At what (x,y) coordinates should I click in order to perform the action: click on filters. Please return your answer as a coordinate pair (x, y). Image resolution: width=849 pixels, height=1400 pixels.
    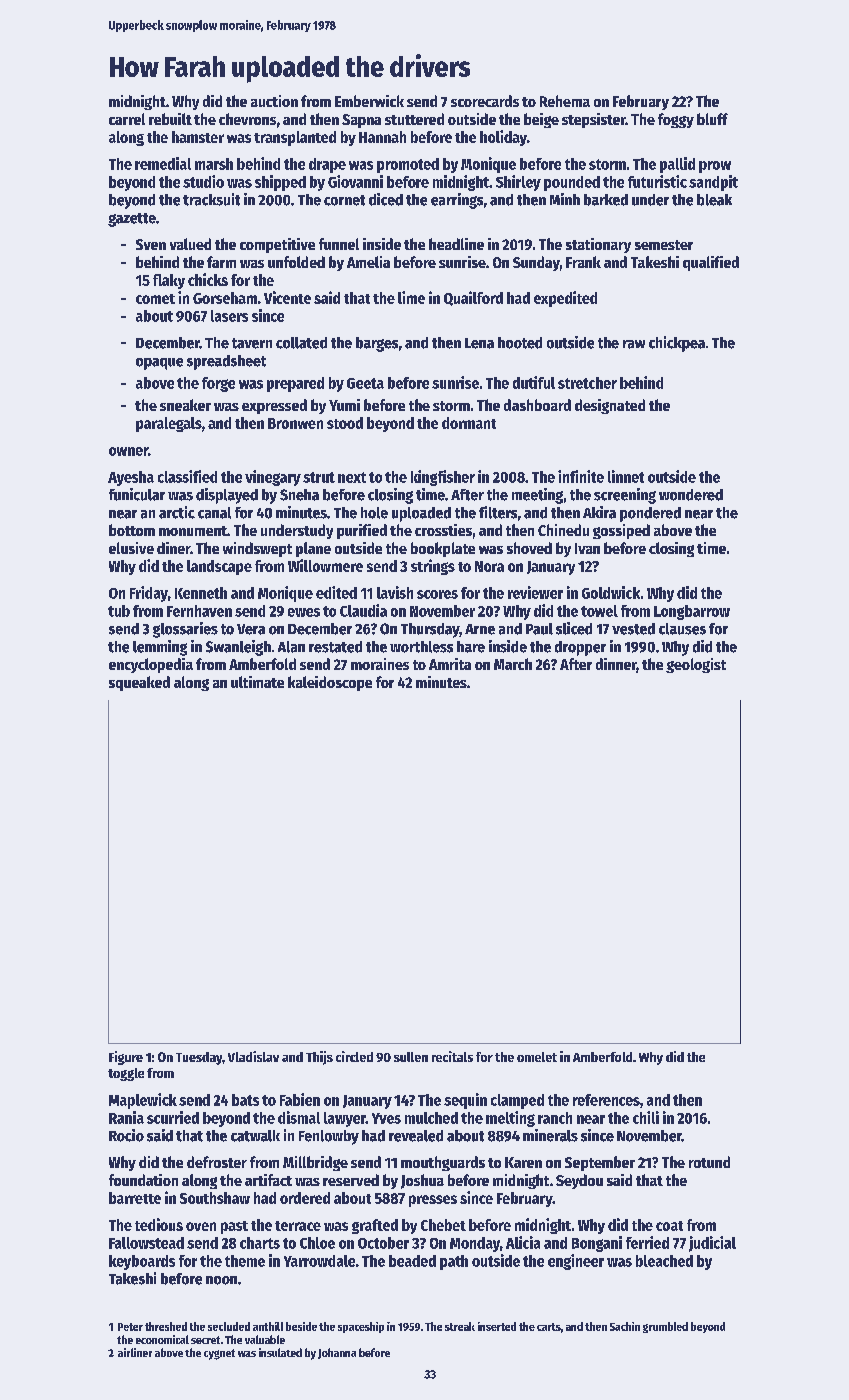
    Looking at the image, I should click on (498, 512).
